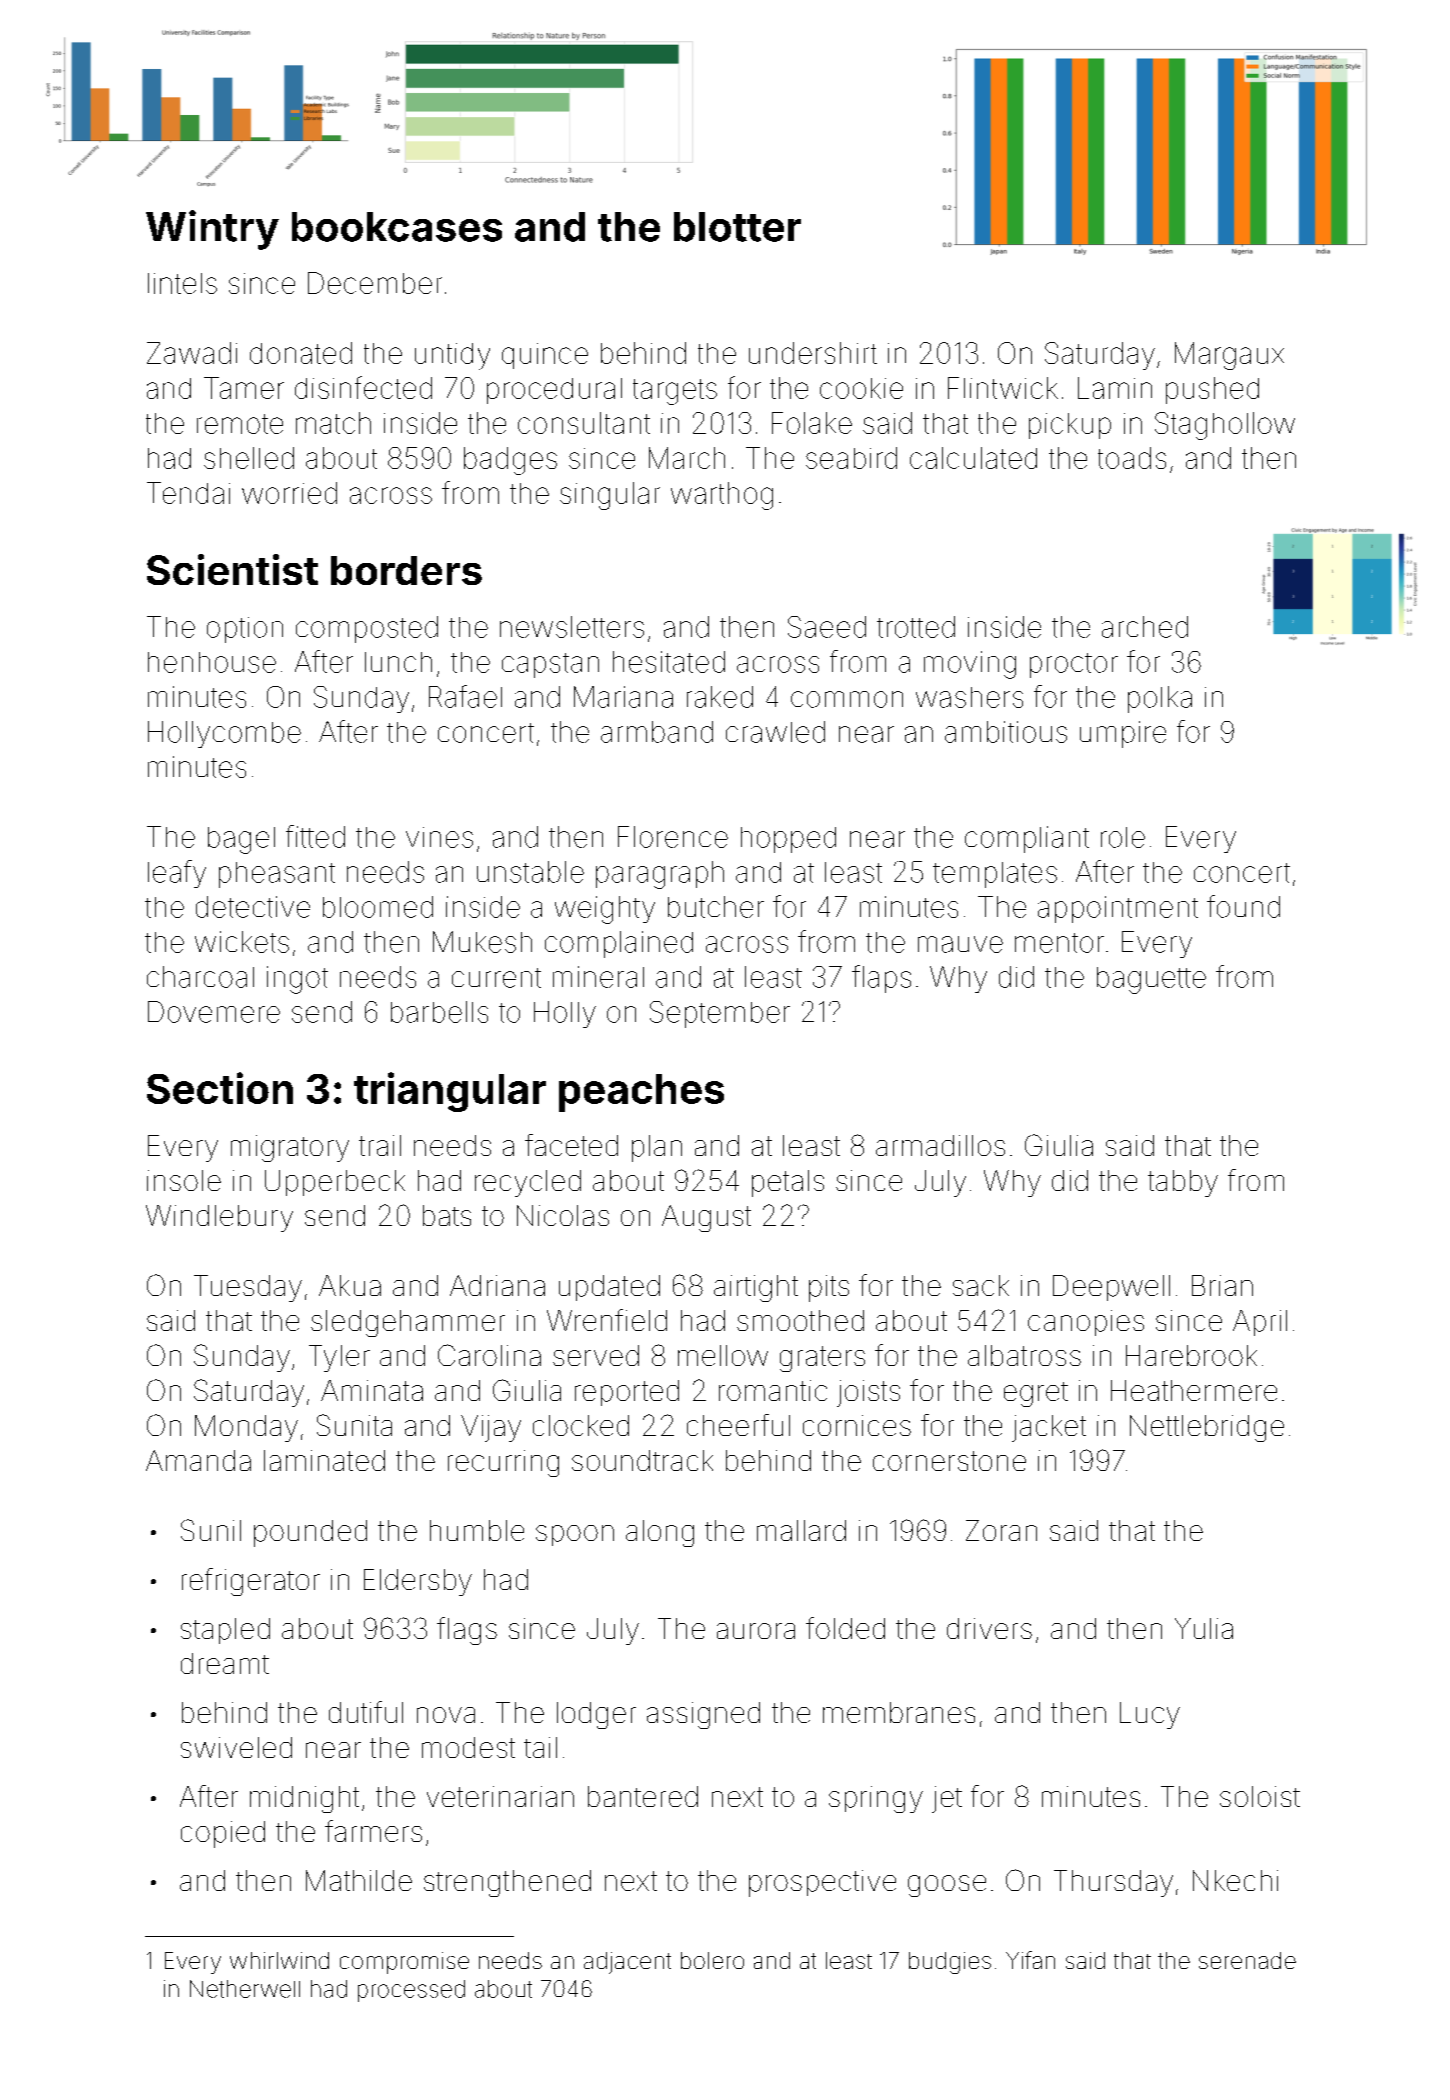 The height and width of the screenshot is (2100, 1450). Describe the element at coordinates (367, 629) in the screenshot. I see `composted` at that location.
